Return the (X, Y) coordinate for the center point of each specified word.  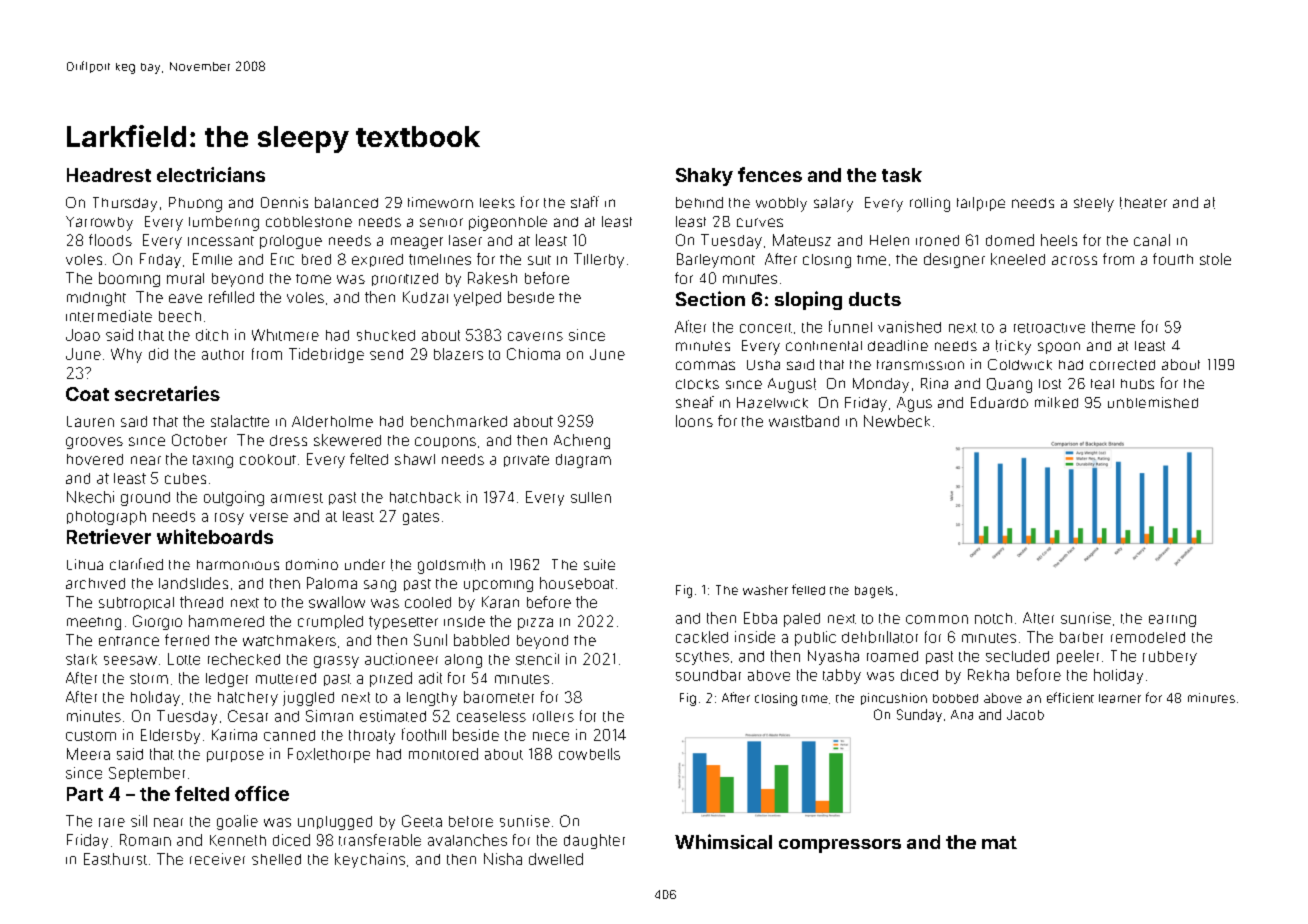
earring (1172, 621)
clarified (136, 564)
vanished (909, 327)
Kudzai (425, 297)
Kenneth (238, 840)
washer (765, 590)
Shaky (704, 177)
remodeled (1148, 637)
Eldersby (170, 736)
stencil (537, 659)
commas (705, 365)
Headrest (109, 175)
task (902, 175)
